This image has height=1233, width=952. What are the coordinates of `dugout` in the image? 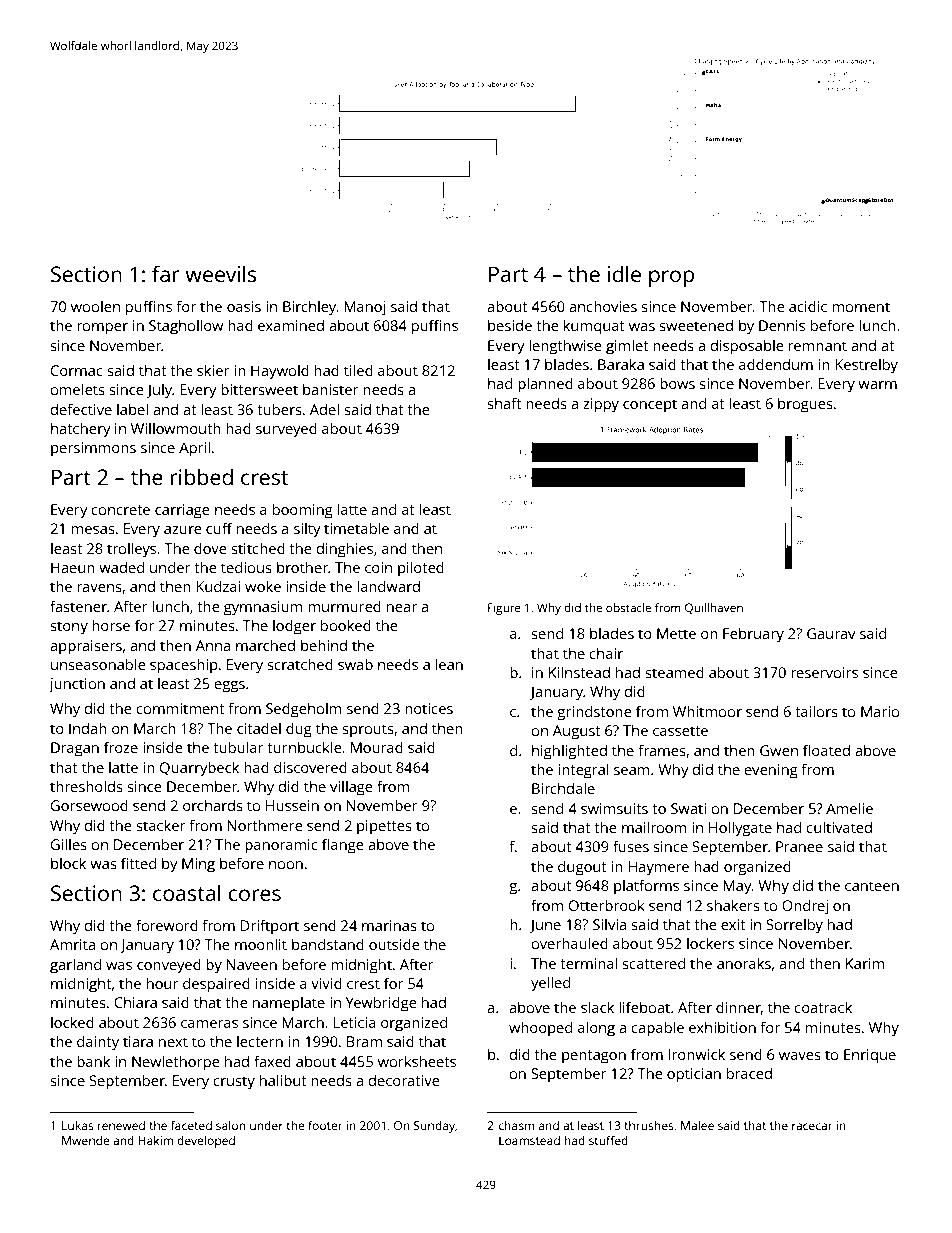 It's located at (582, 868).
